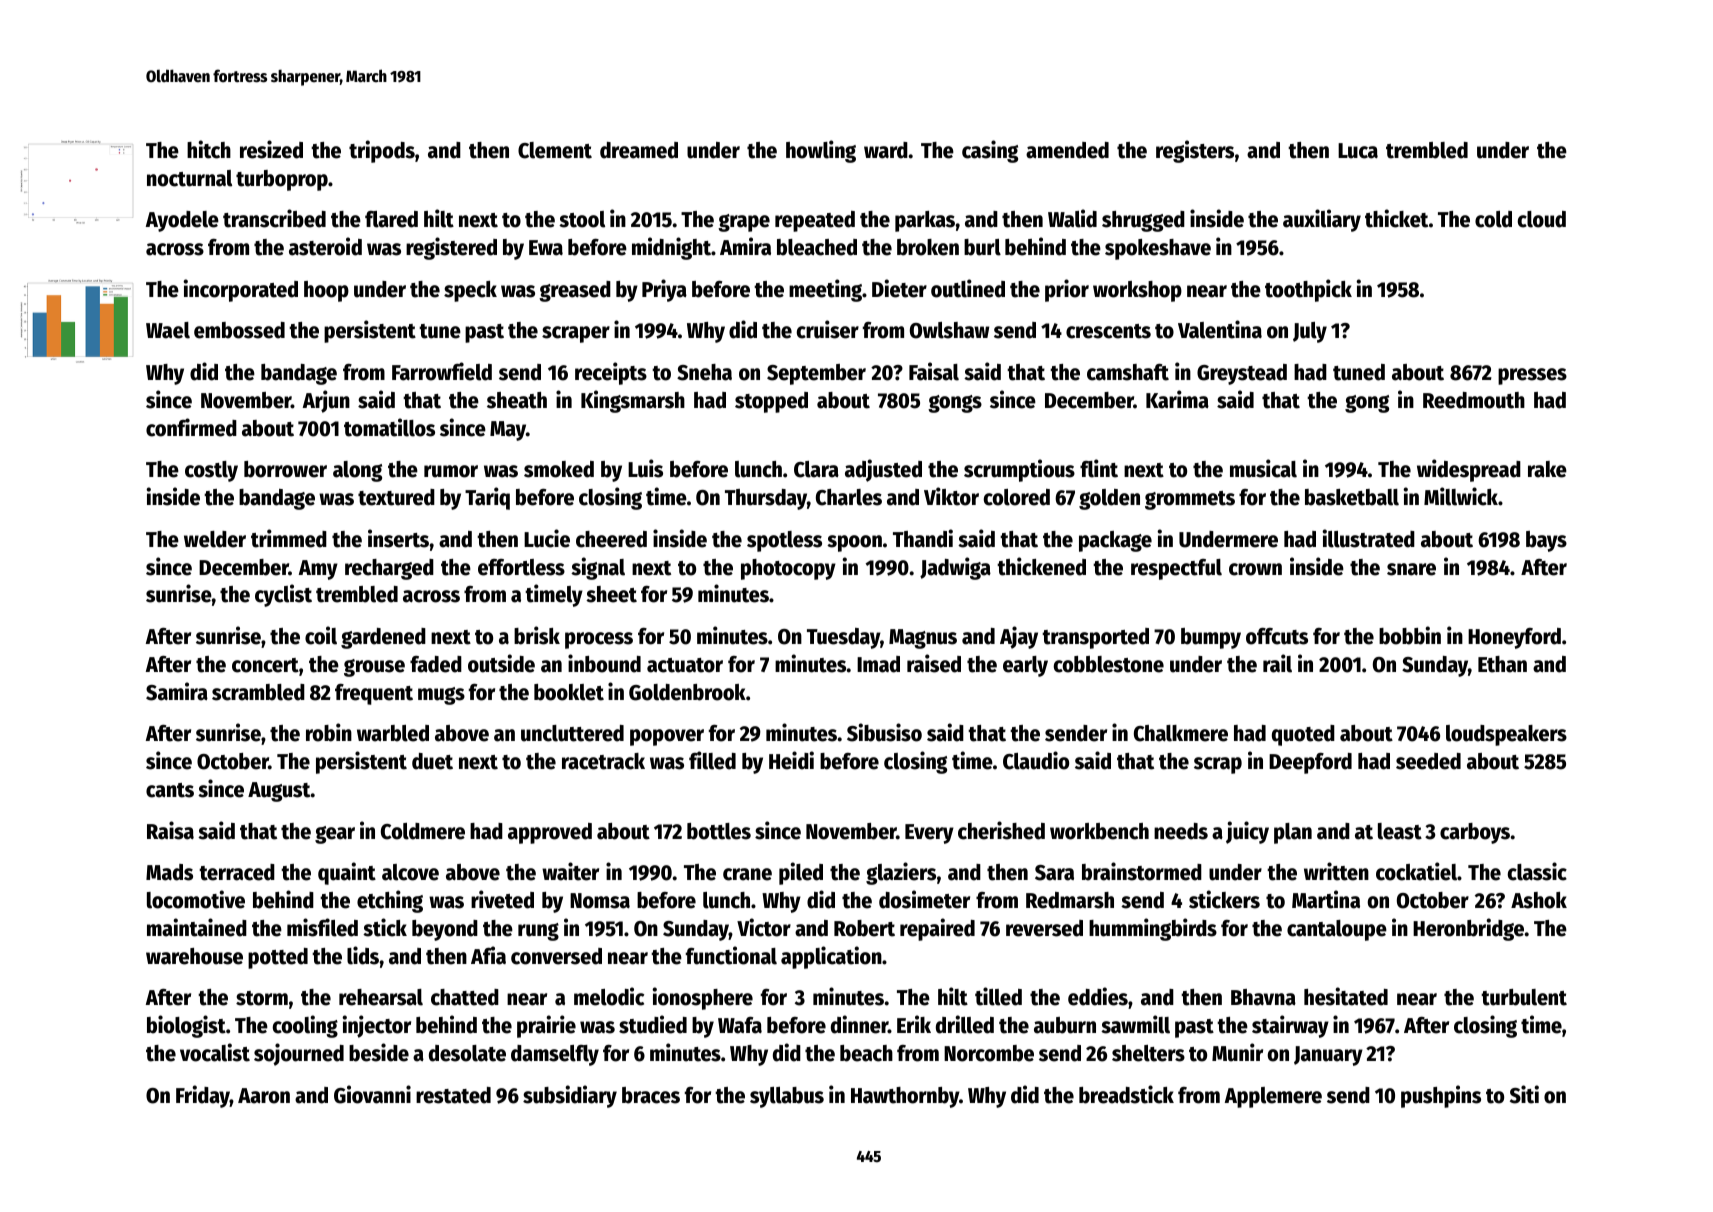  What do you see at coordinates (1469, 470) in the image?
I see `widespread` at bounding box center [1469, 470].
